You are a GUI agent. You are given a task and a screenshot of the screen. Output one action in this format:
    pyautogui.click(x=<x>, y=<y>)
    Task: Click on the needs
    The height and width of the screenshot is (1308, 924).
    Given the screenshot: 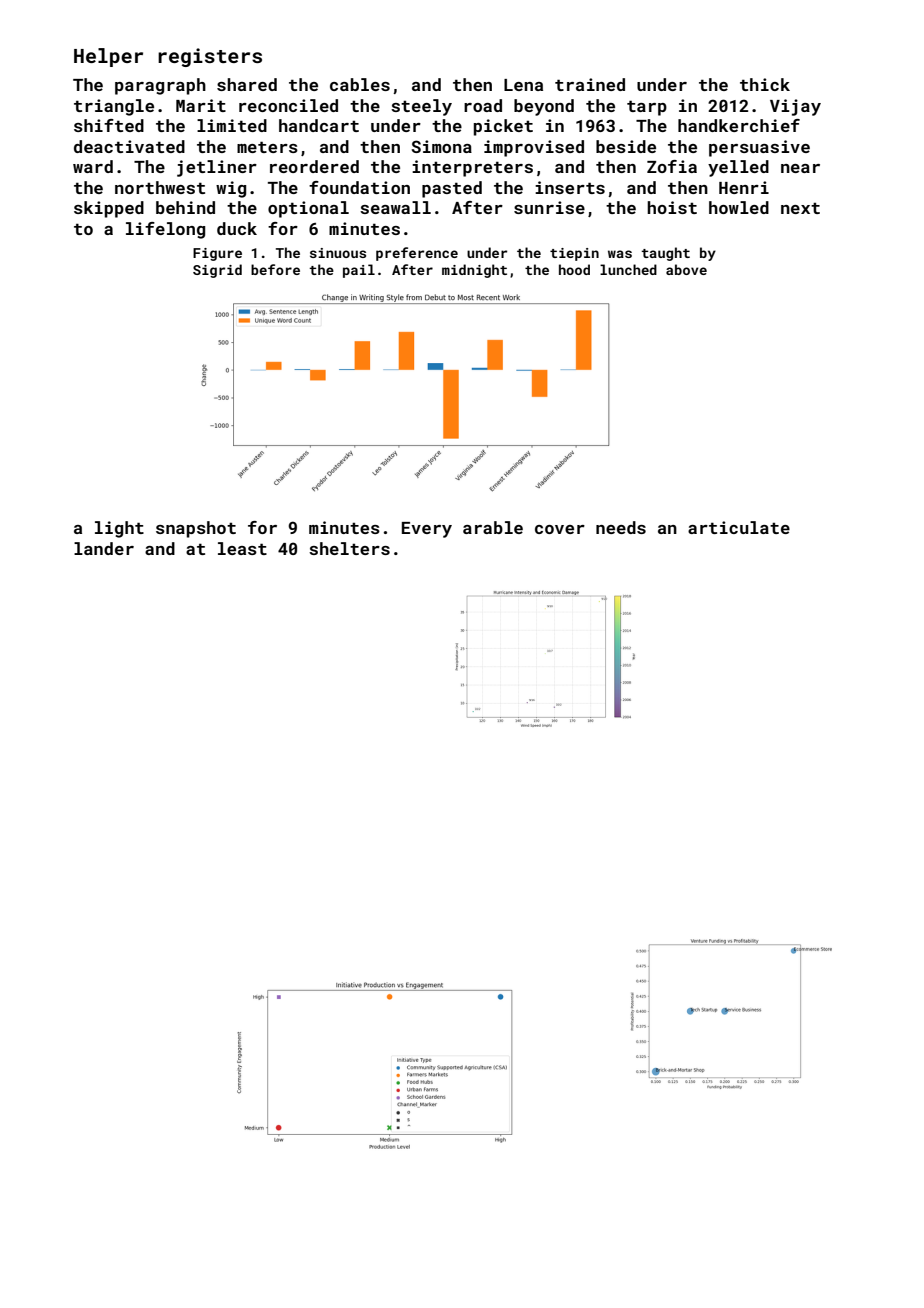 What is the action you would take?
    pyautogui.click(x=621, y=527)
